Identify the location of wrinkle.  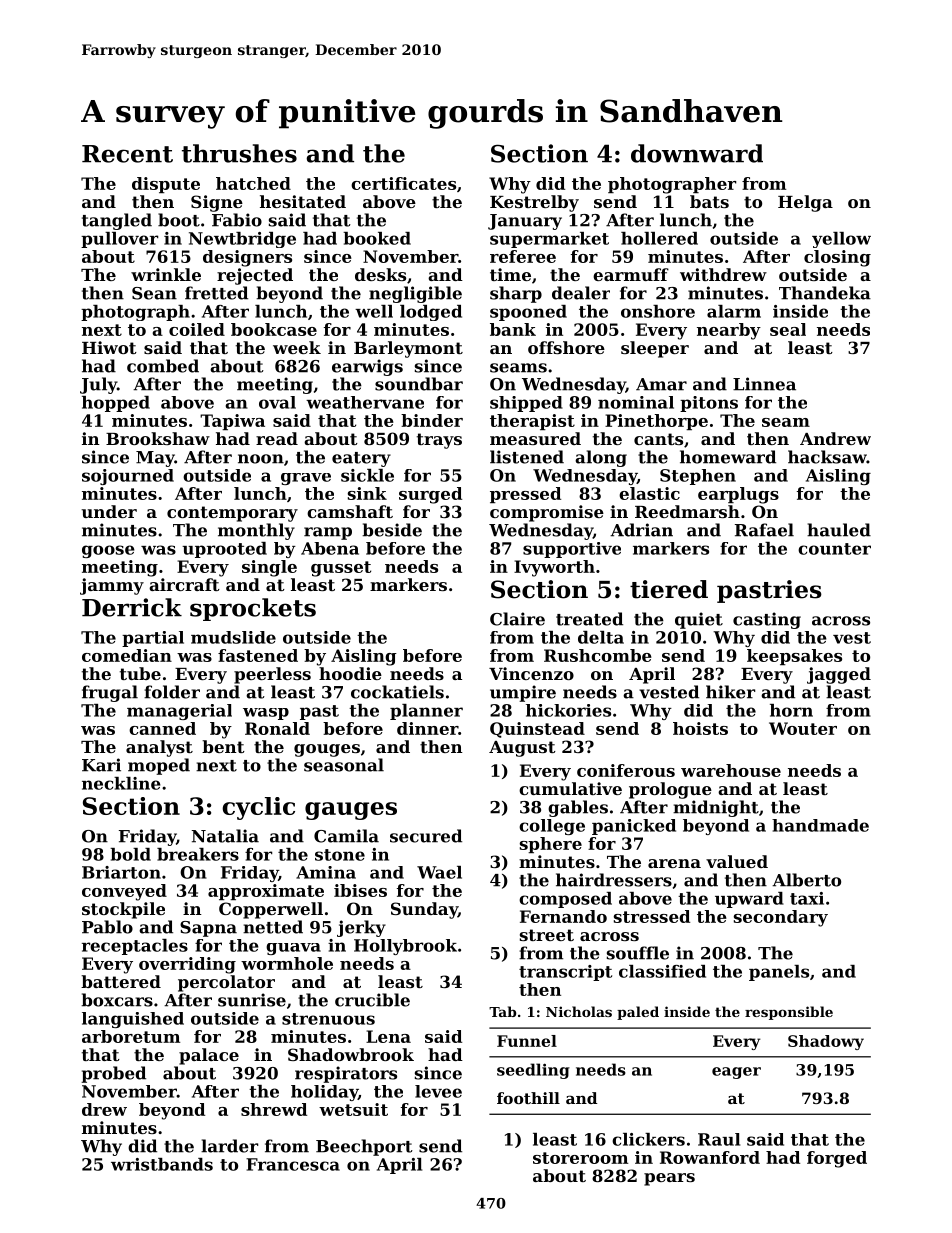
(166, 274).
